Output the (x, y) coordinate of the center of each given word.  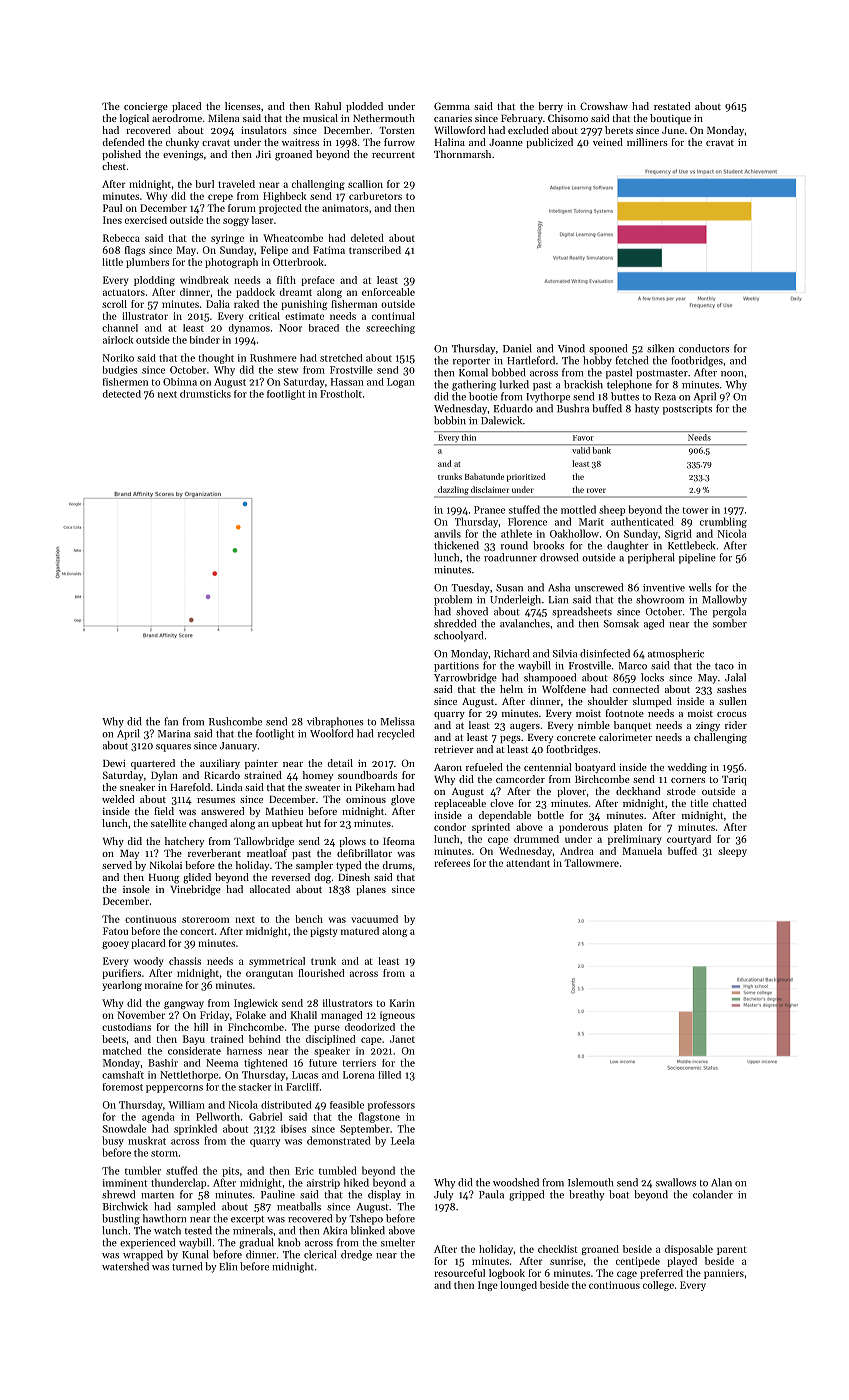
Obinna (180, 382)
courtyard (689, 840)
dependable (505, 816)
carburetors (375, 196)
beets (114, 1039)
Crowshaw (604, 106)
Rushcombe (235, 721)
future (323, 1063)
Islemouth (590, 1182)
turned (187, 1266)
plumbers (147, 263)
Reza (665, 397)
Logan (401, 383)
